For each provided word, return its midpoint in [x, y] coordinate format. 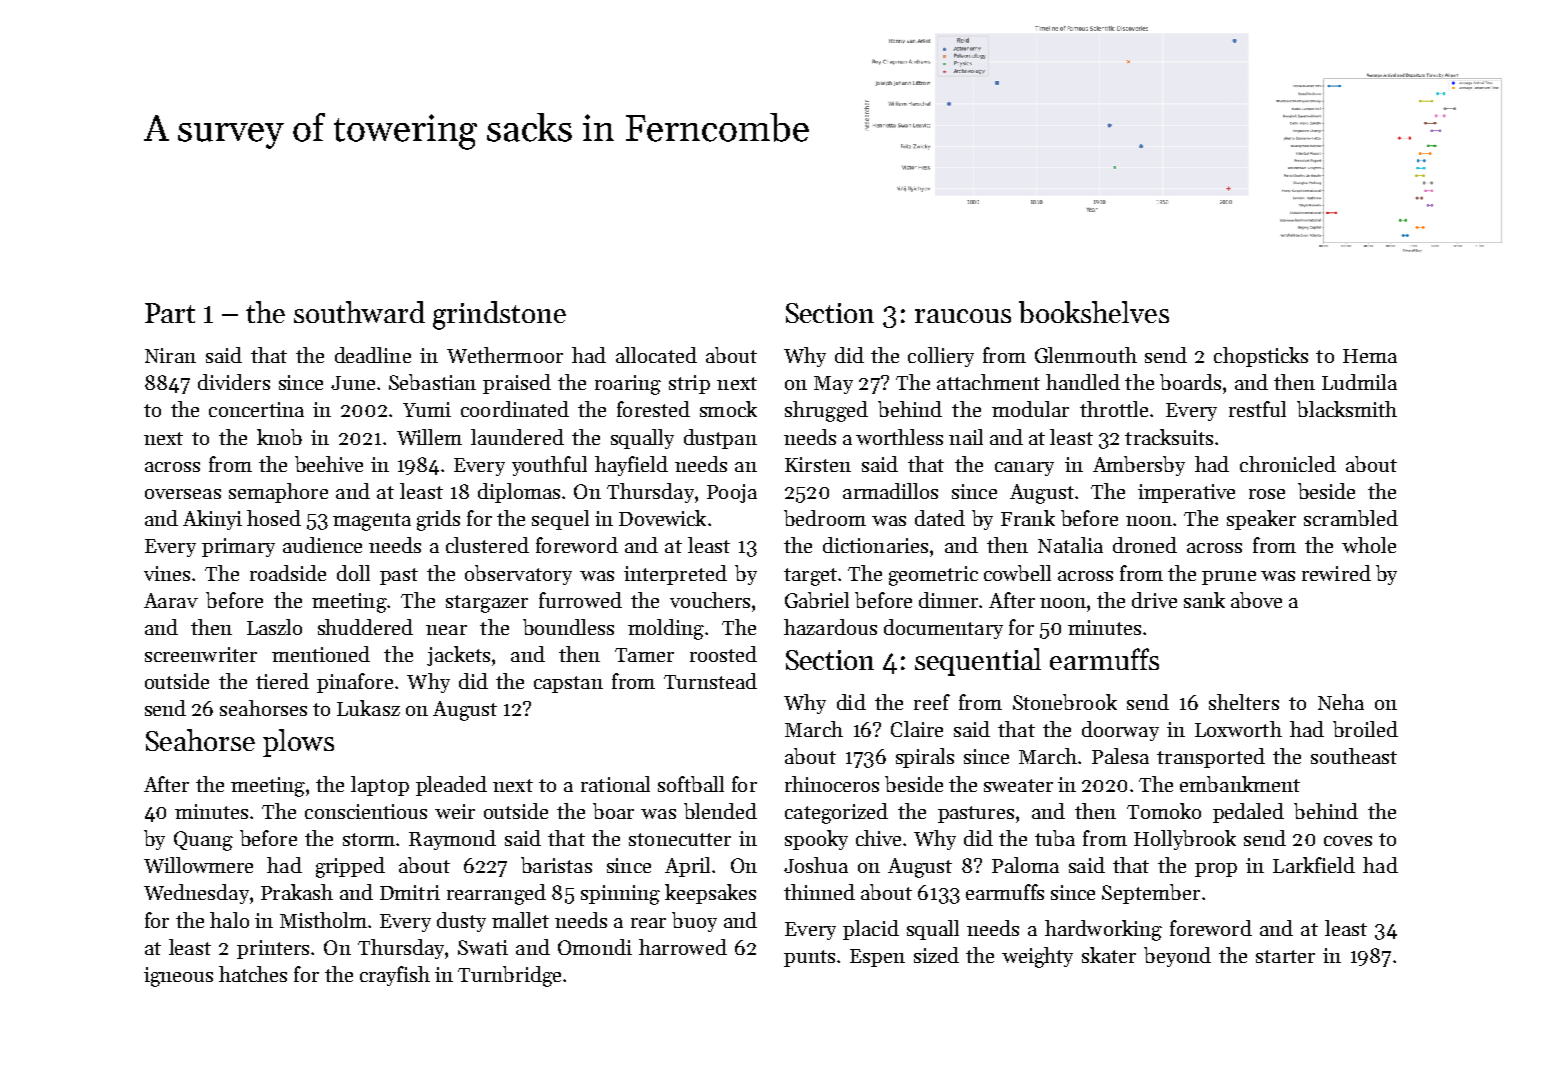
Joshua [816, 865]
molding [666, 629]
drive [1154, 600]
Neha [1341, 702]
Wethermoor [505, 355]
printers [273, 949]
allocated [656, 355]
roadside [288, 573]
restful [1257, 409]
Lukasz [368, 708]
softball [691, 784]
